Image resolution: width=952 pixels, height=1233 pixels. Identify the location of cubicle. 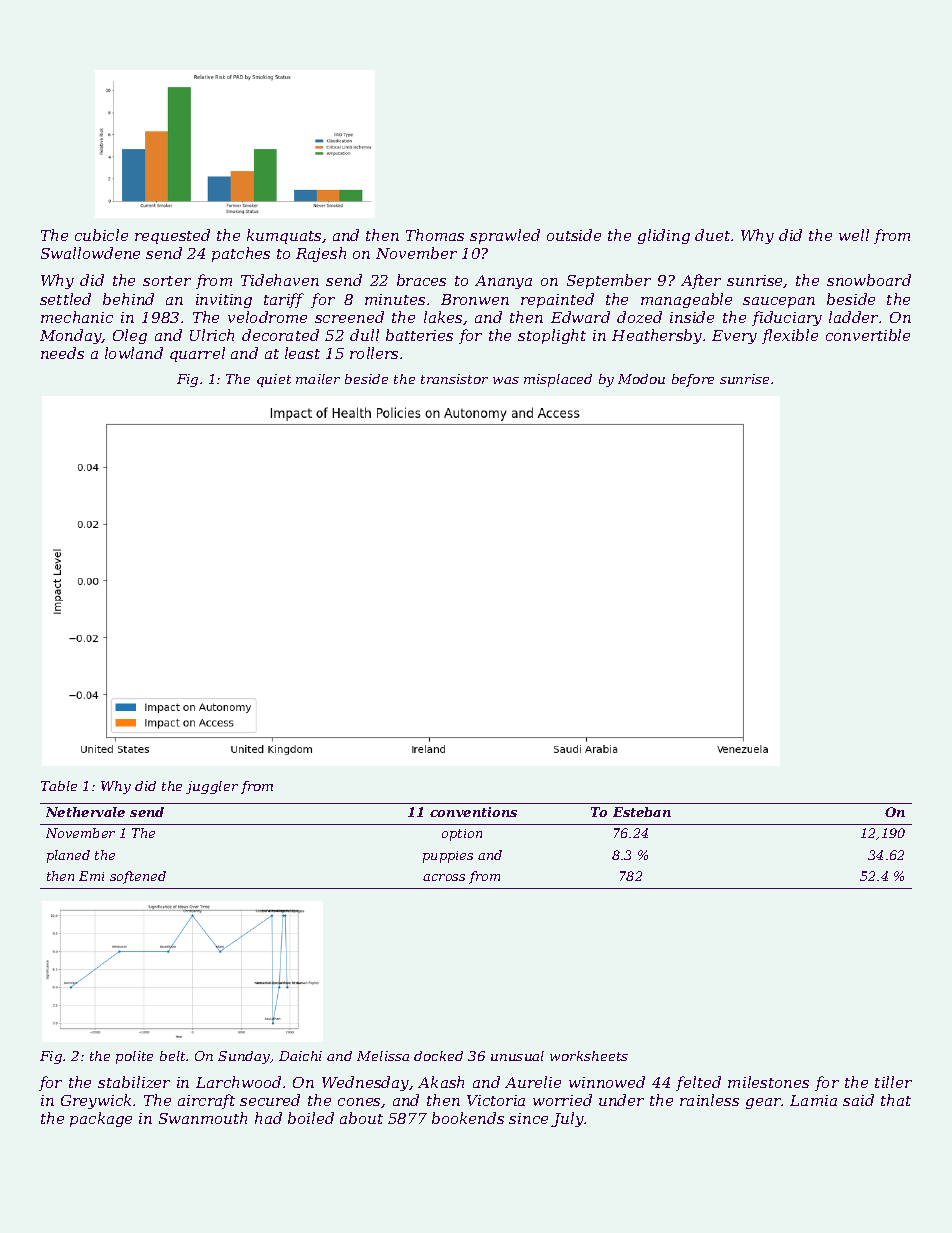
(101, 235).
